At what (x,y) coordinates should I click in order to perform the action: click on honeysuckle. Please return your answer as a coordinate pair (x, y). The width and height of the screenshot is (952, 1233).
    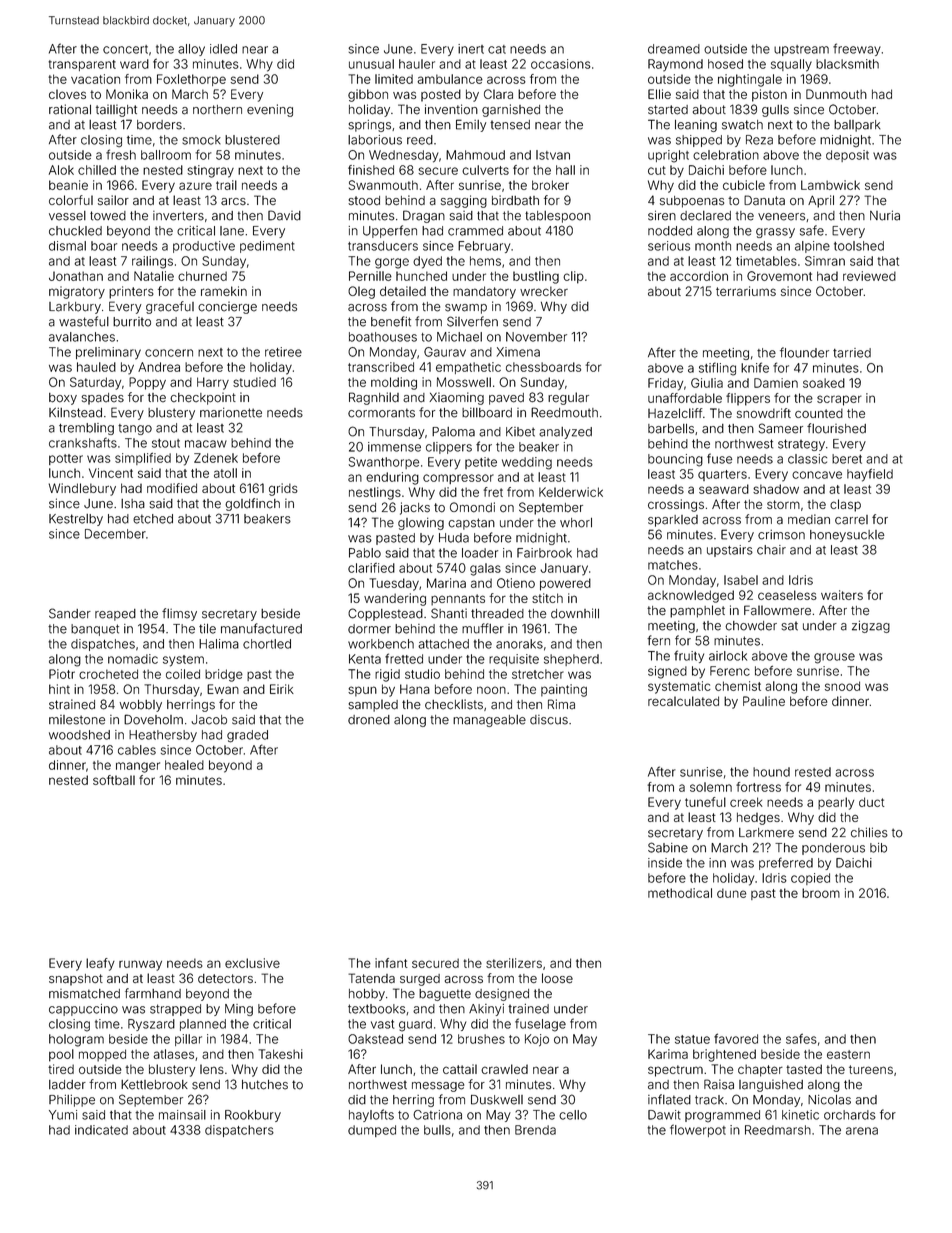
    Looking at the image, I should click on (847, 536).
